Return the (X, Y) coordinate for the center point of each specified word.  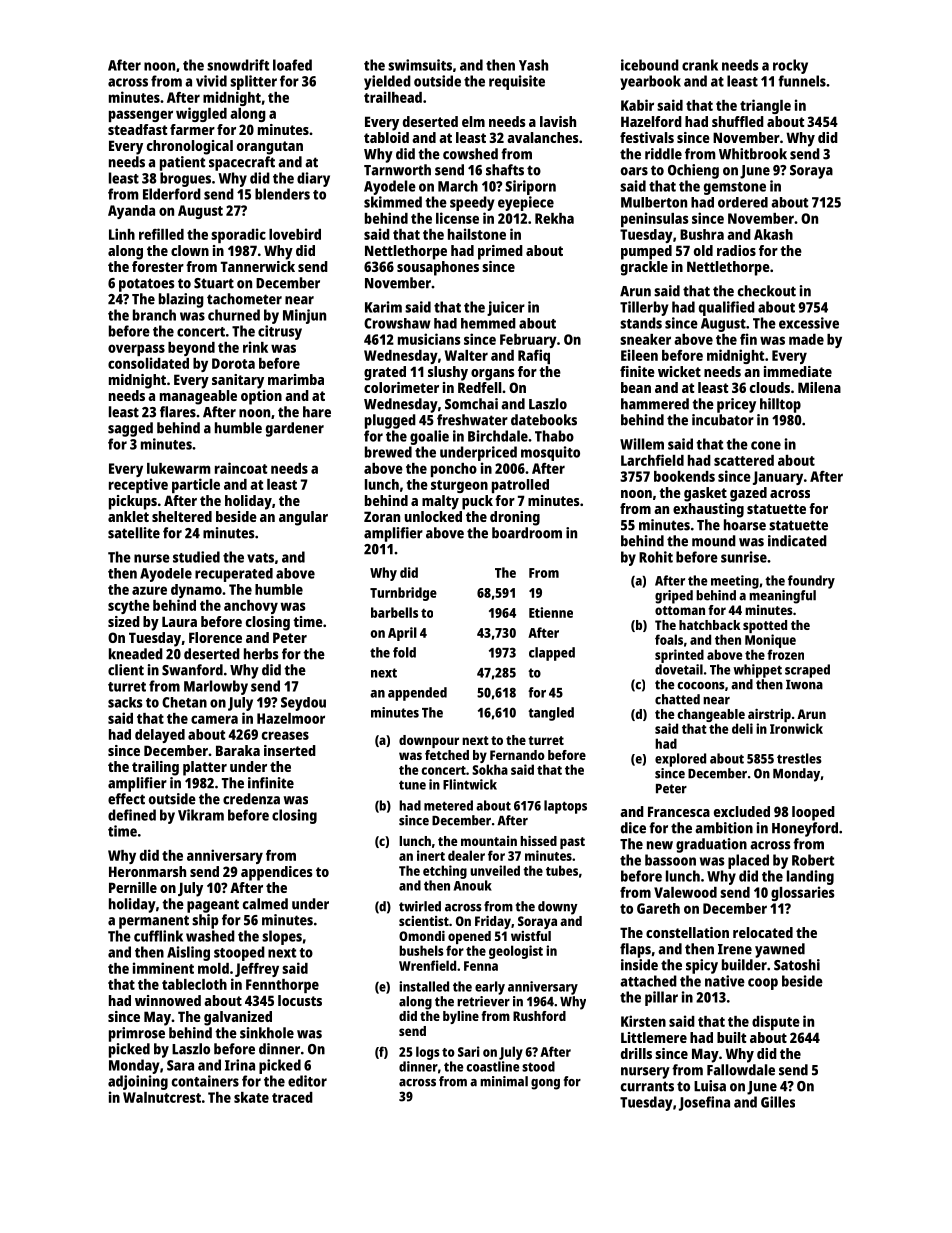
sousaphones (438, 268)
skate (251, 1097)
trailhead (393, 97)
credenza (251, 799)
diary (313, 179)
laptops (565, 807)
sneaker (645, 339)
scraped (807, 671)
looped (813, 813)
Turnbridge (403, 594)
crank (700, 65)
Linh (122, 234)
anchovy (251, 607)
